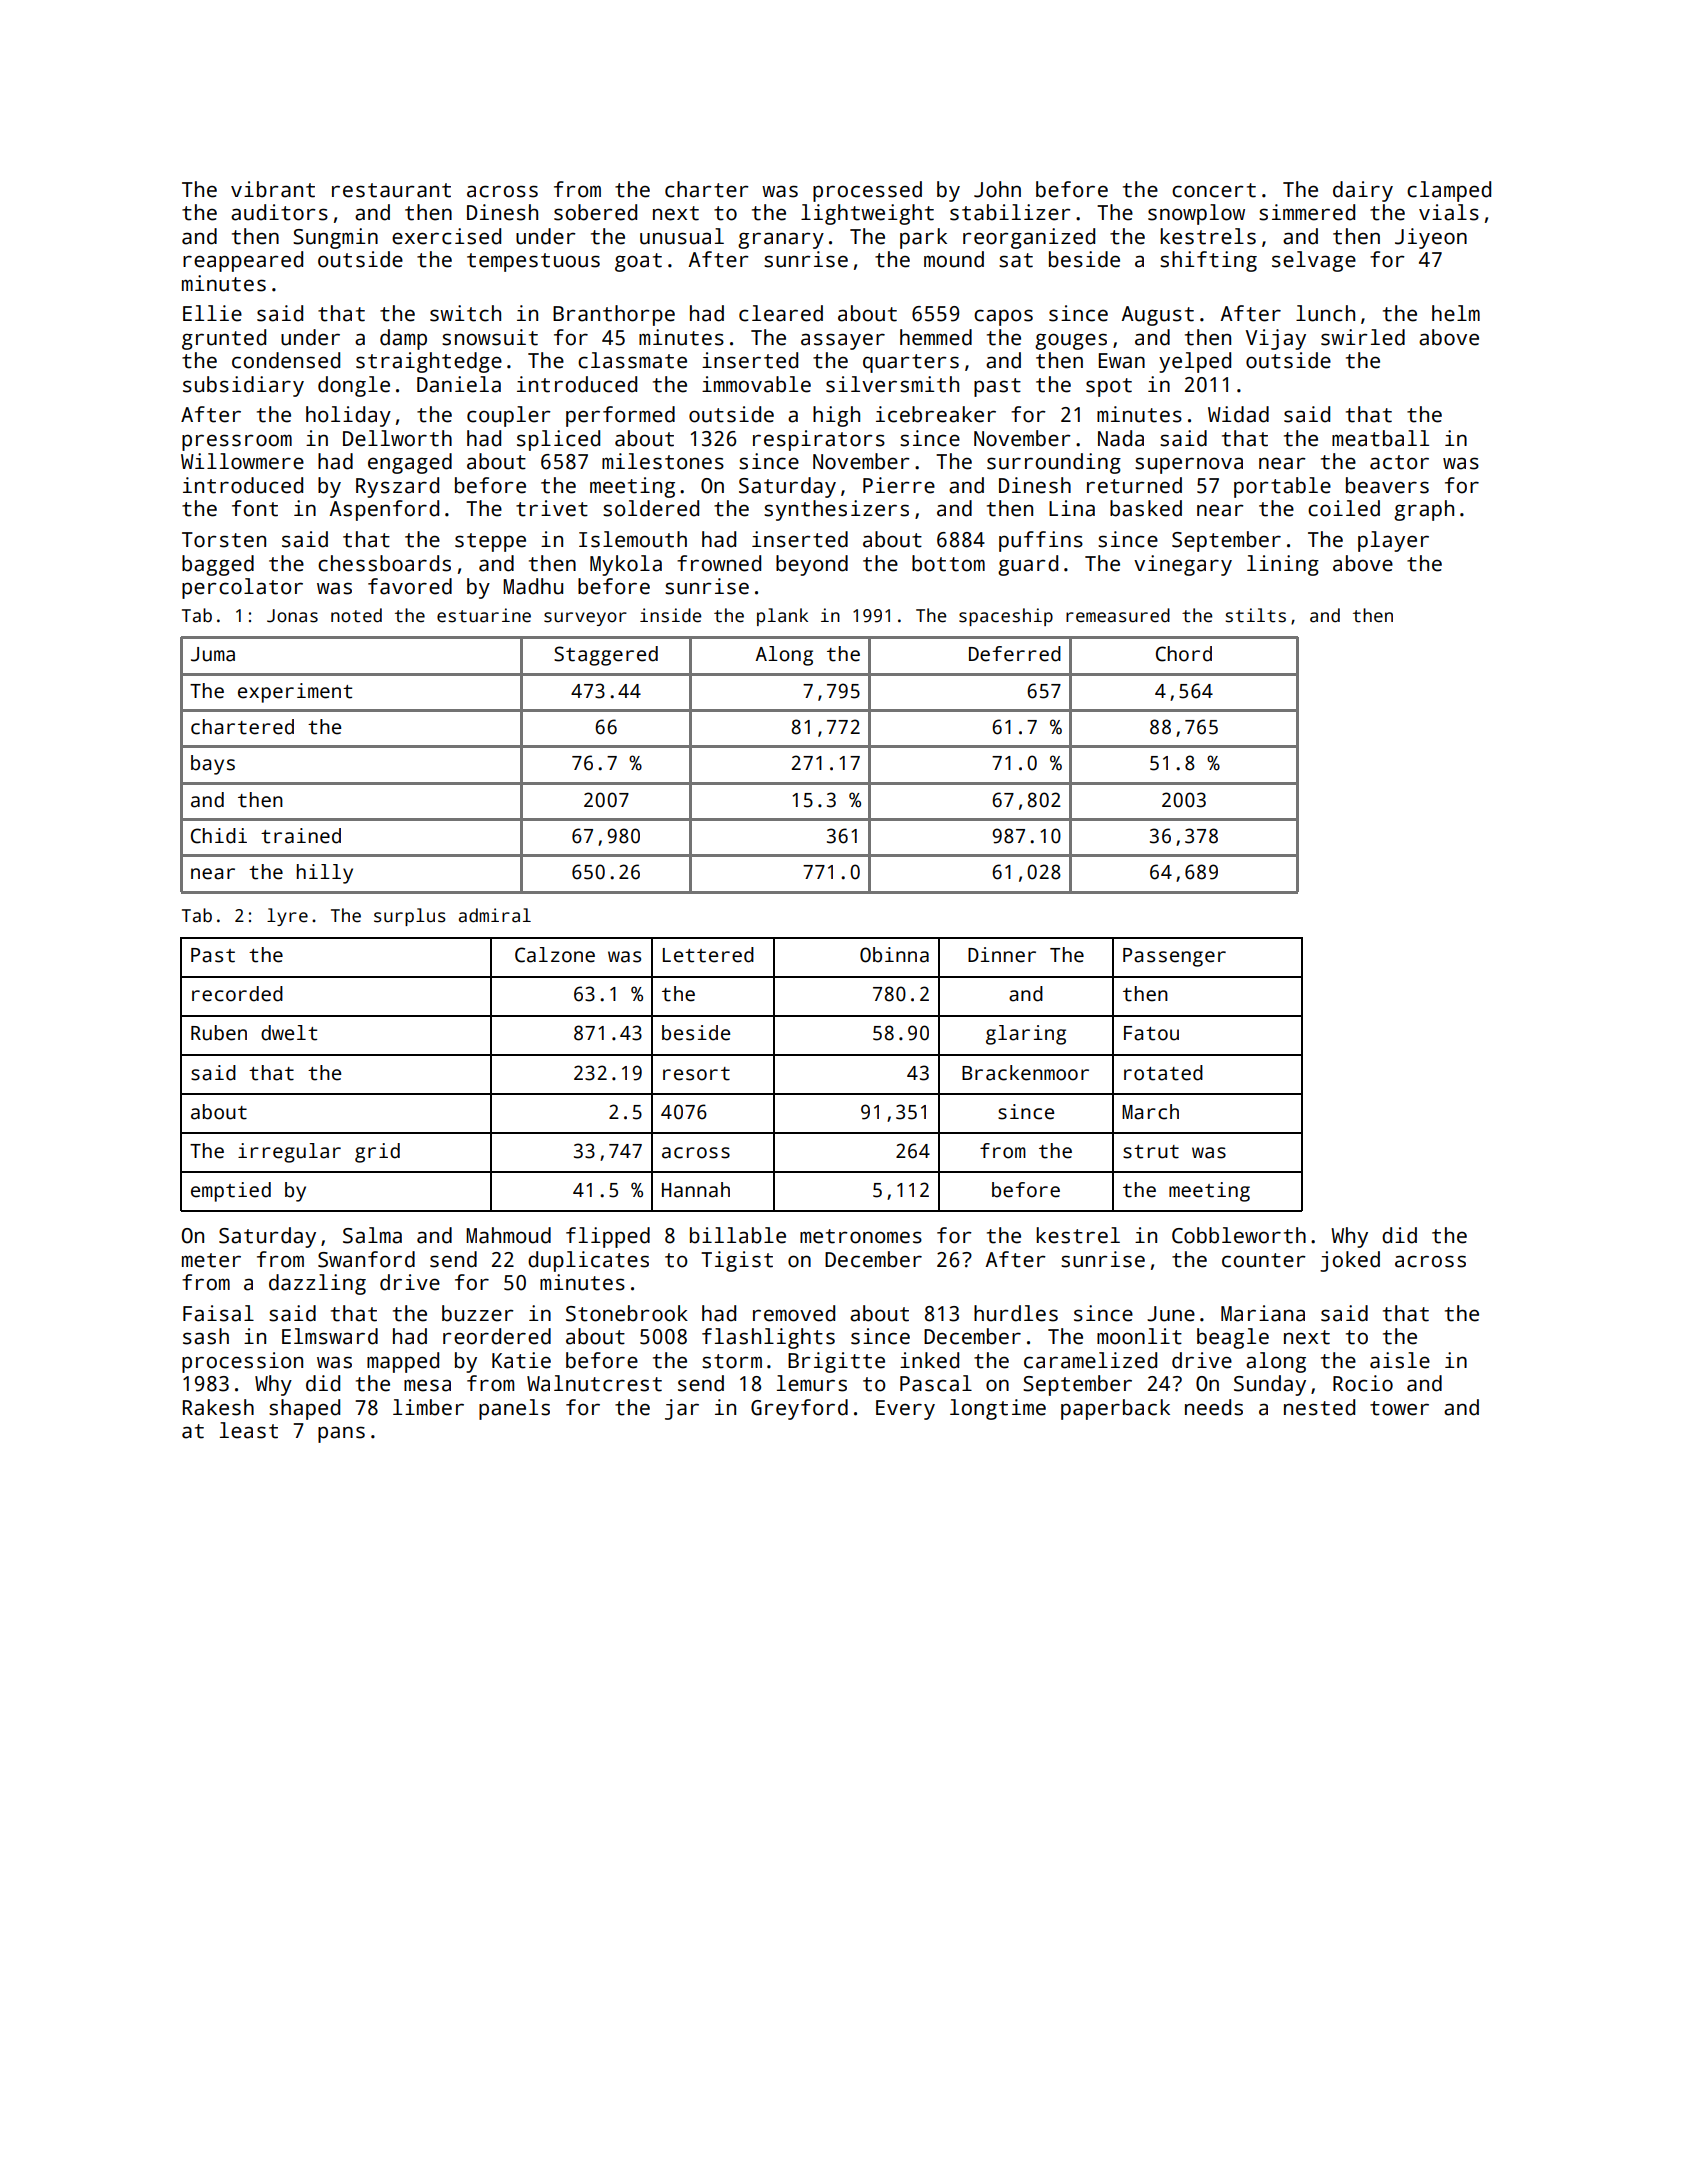 This image has width=1683, height=2178. Describe the element at coordinates (1214, 190) in the image. I see `concert` at that location.
